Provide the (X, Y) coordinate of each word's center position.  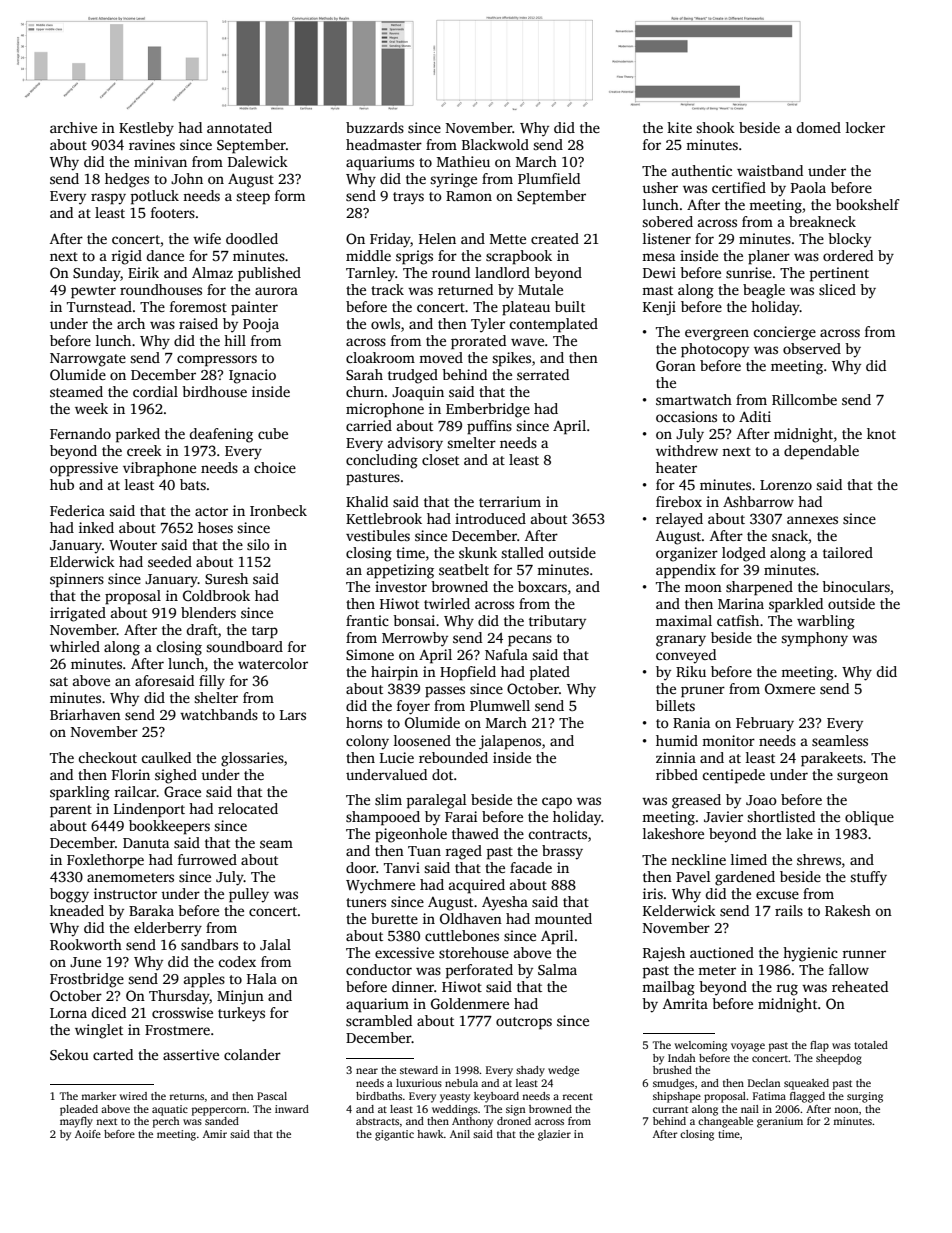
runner (864, 954)
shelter (216, 697)
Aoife (88, 1134)
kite (679, 127)
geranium (780, 1122)
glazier (554, 1135)
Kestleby (146, 129)
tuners (366, 902)
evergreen (717, 335)
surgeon (862, 778)
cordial (155, 391)
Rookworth (86, 944)
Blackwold (495, 144)
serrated (543, 374)
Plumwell (500, 705)
